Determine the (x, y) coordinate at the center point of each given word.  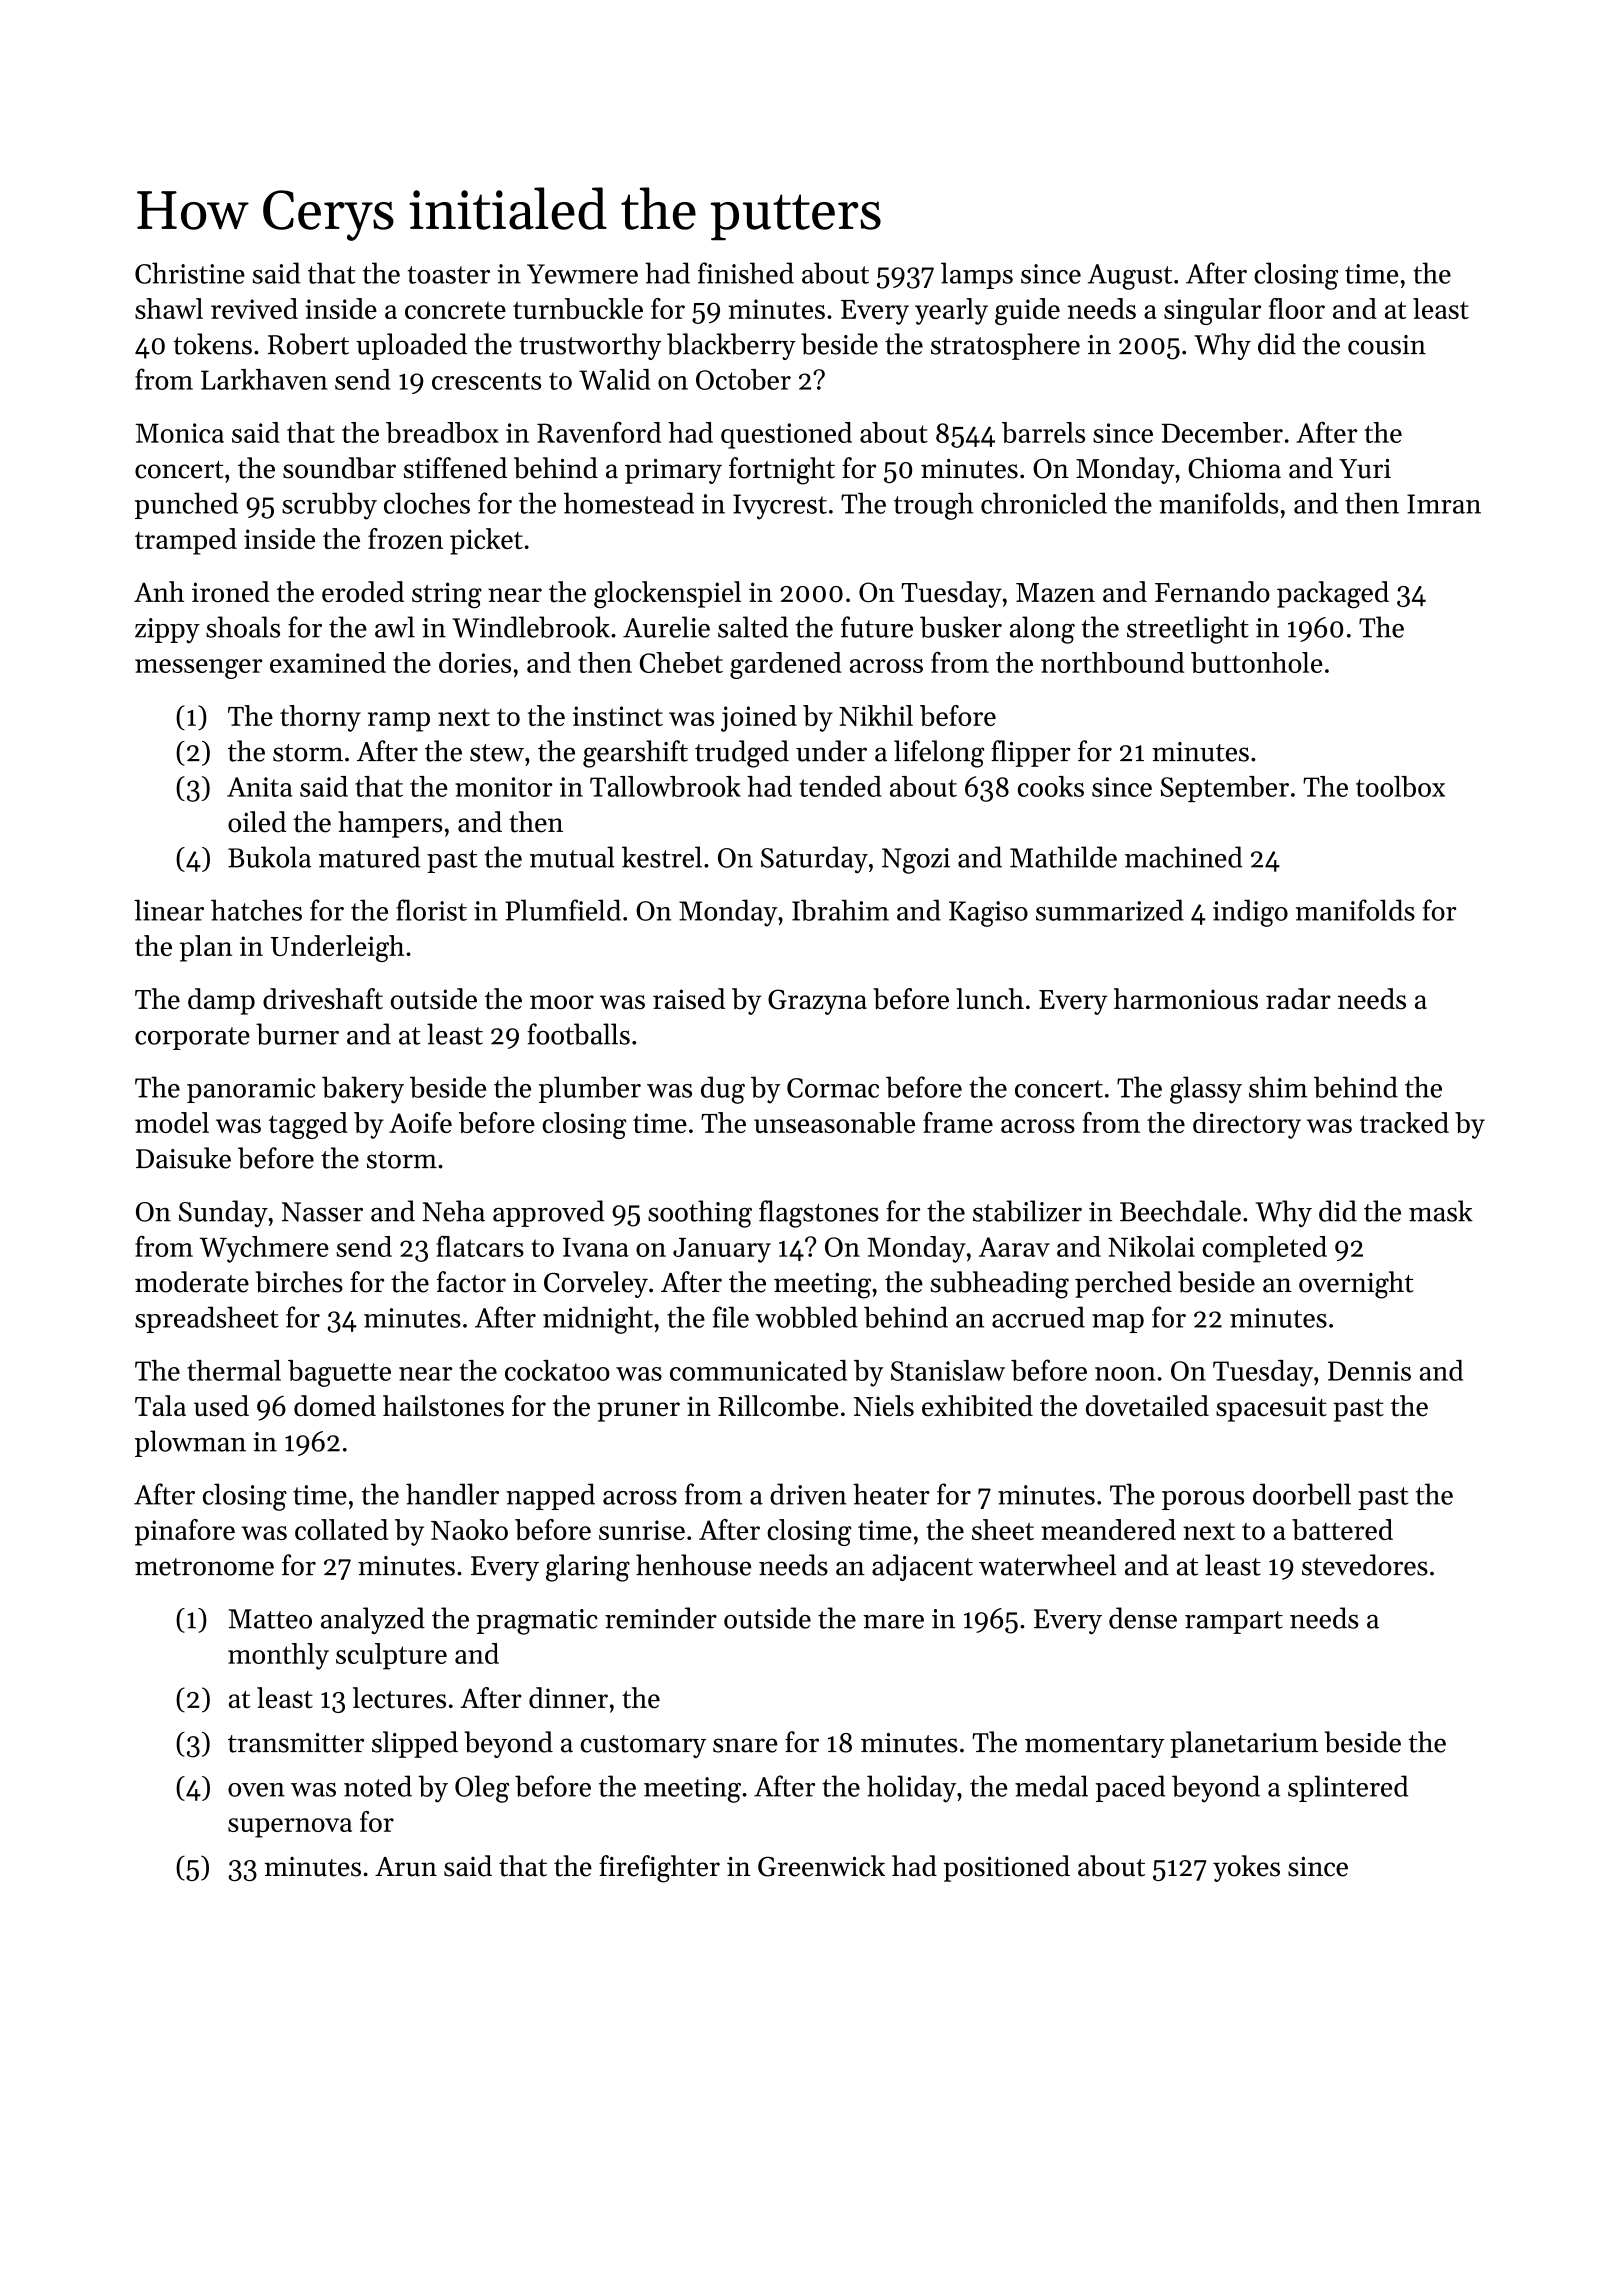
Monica (180, 433)
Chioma (1234, 468)
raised (689, 999)
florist (431, 910)
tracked (1404, 1122)
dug (723, 1090)
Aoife (420, 1122)
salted (753, 627)
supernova (290, 1828)
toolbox (1400, 786)
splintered (1348, 1788)
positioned (1007, 1868)
